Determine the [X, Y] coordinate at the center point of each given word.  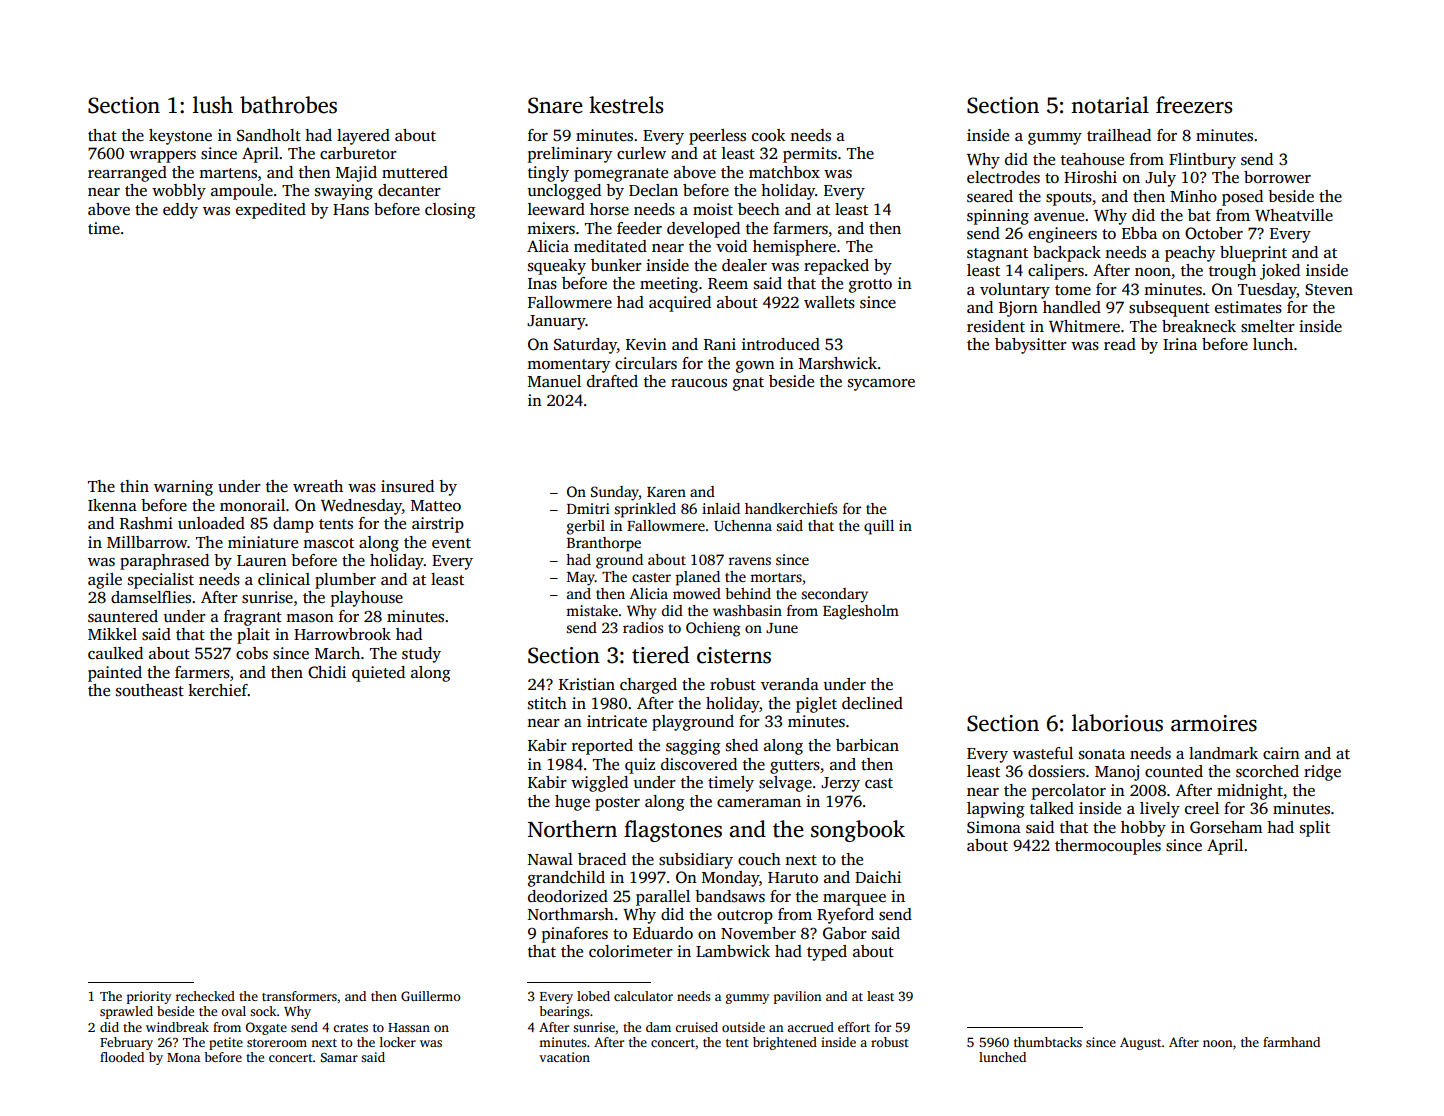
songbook [858, 831]
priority [149, 997]
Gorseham [1226, 827]
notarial [1110, 105]
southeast [150, 690]
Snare [555, 105]
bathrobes [288, 105]
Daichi [878, 877]
